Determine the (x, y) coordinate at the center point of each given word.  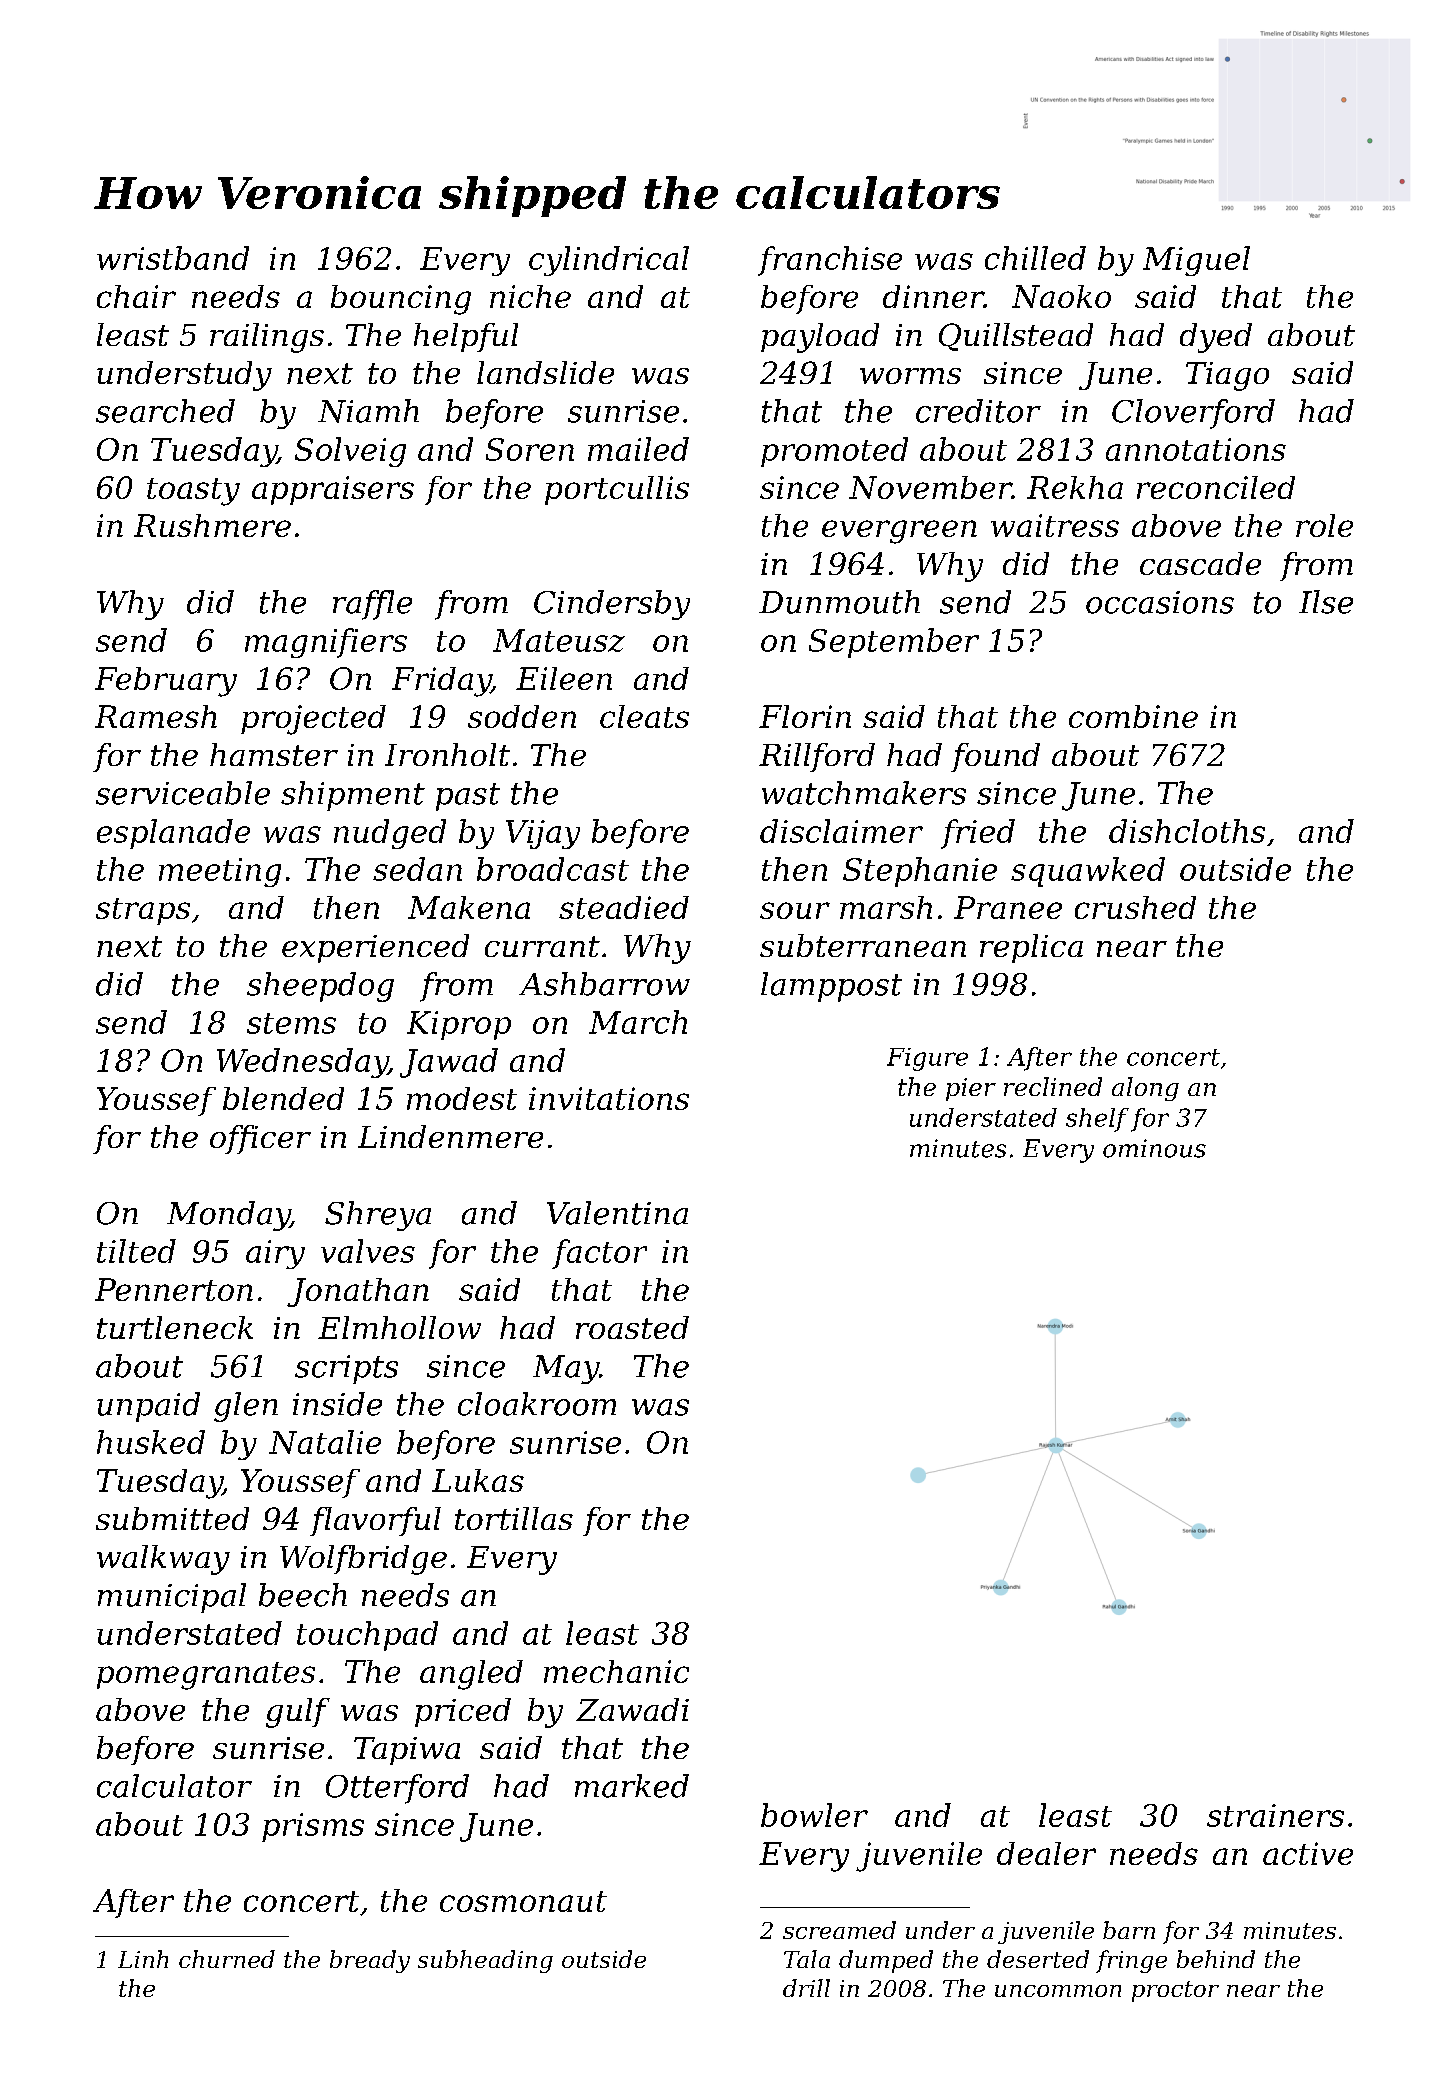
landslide (545, 372)
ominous (1154, 1148)
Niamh (368, 411)
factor (599, 1254)
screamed (839, 1930)
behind (1216, 1959)
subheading (485, 1961)
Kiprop (459, 1025)
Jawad (449, 1063)
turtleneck (175, 1327)
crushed (1135, 907)
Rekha (1075, 487)
